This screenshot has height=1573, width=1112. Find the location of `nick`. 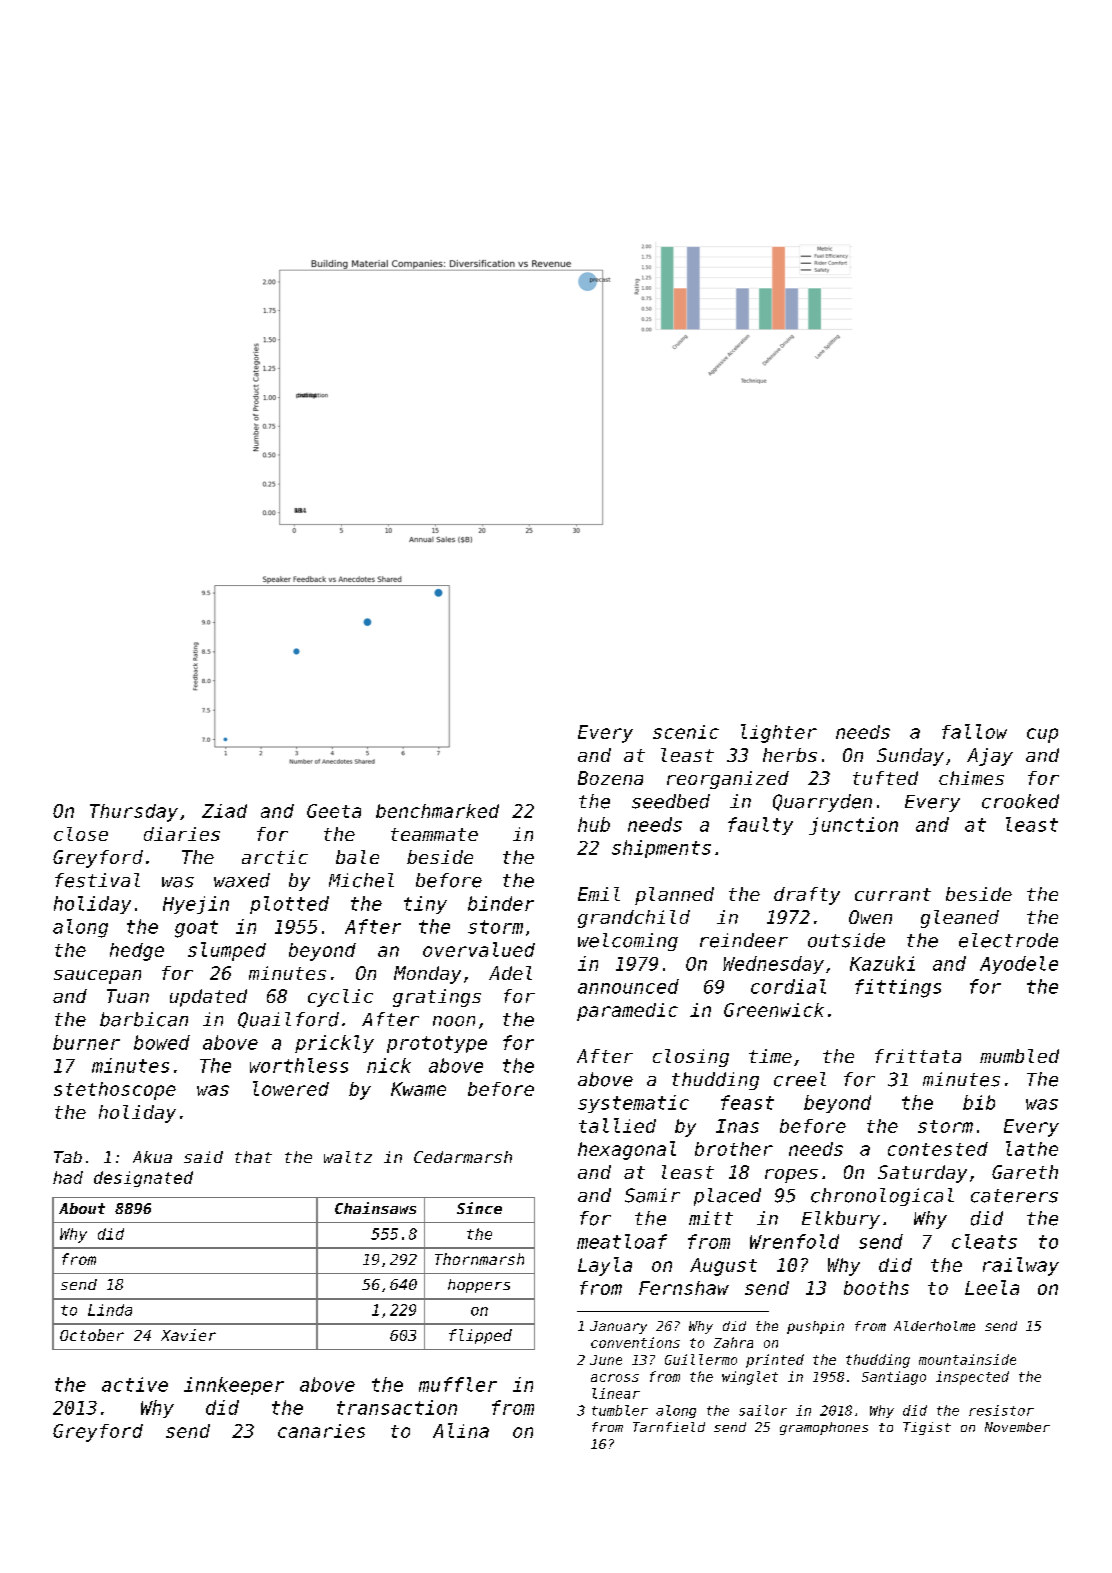

nick is located at coordinates (389, 1065).
